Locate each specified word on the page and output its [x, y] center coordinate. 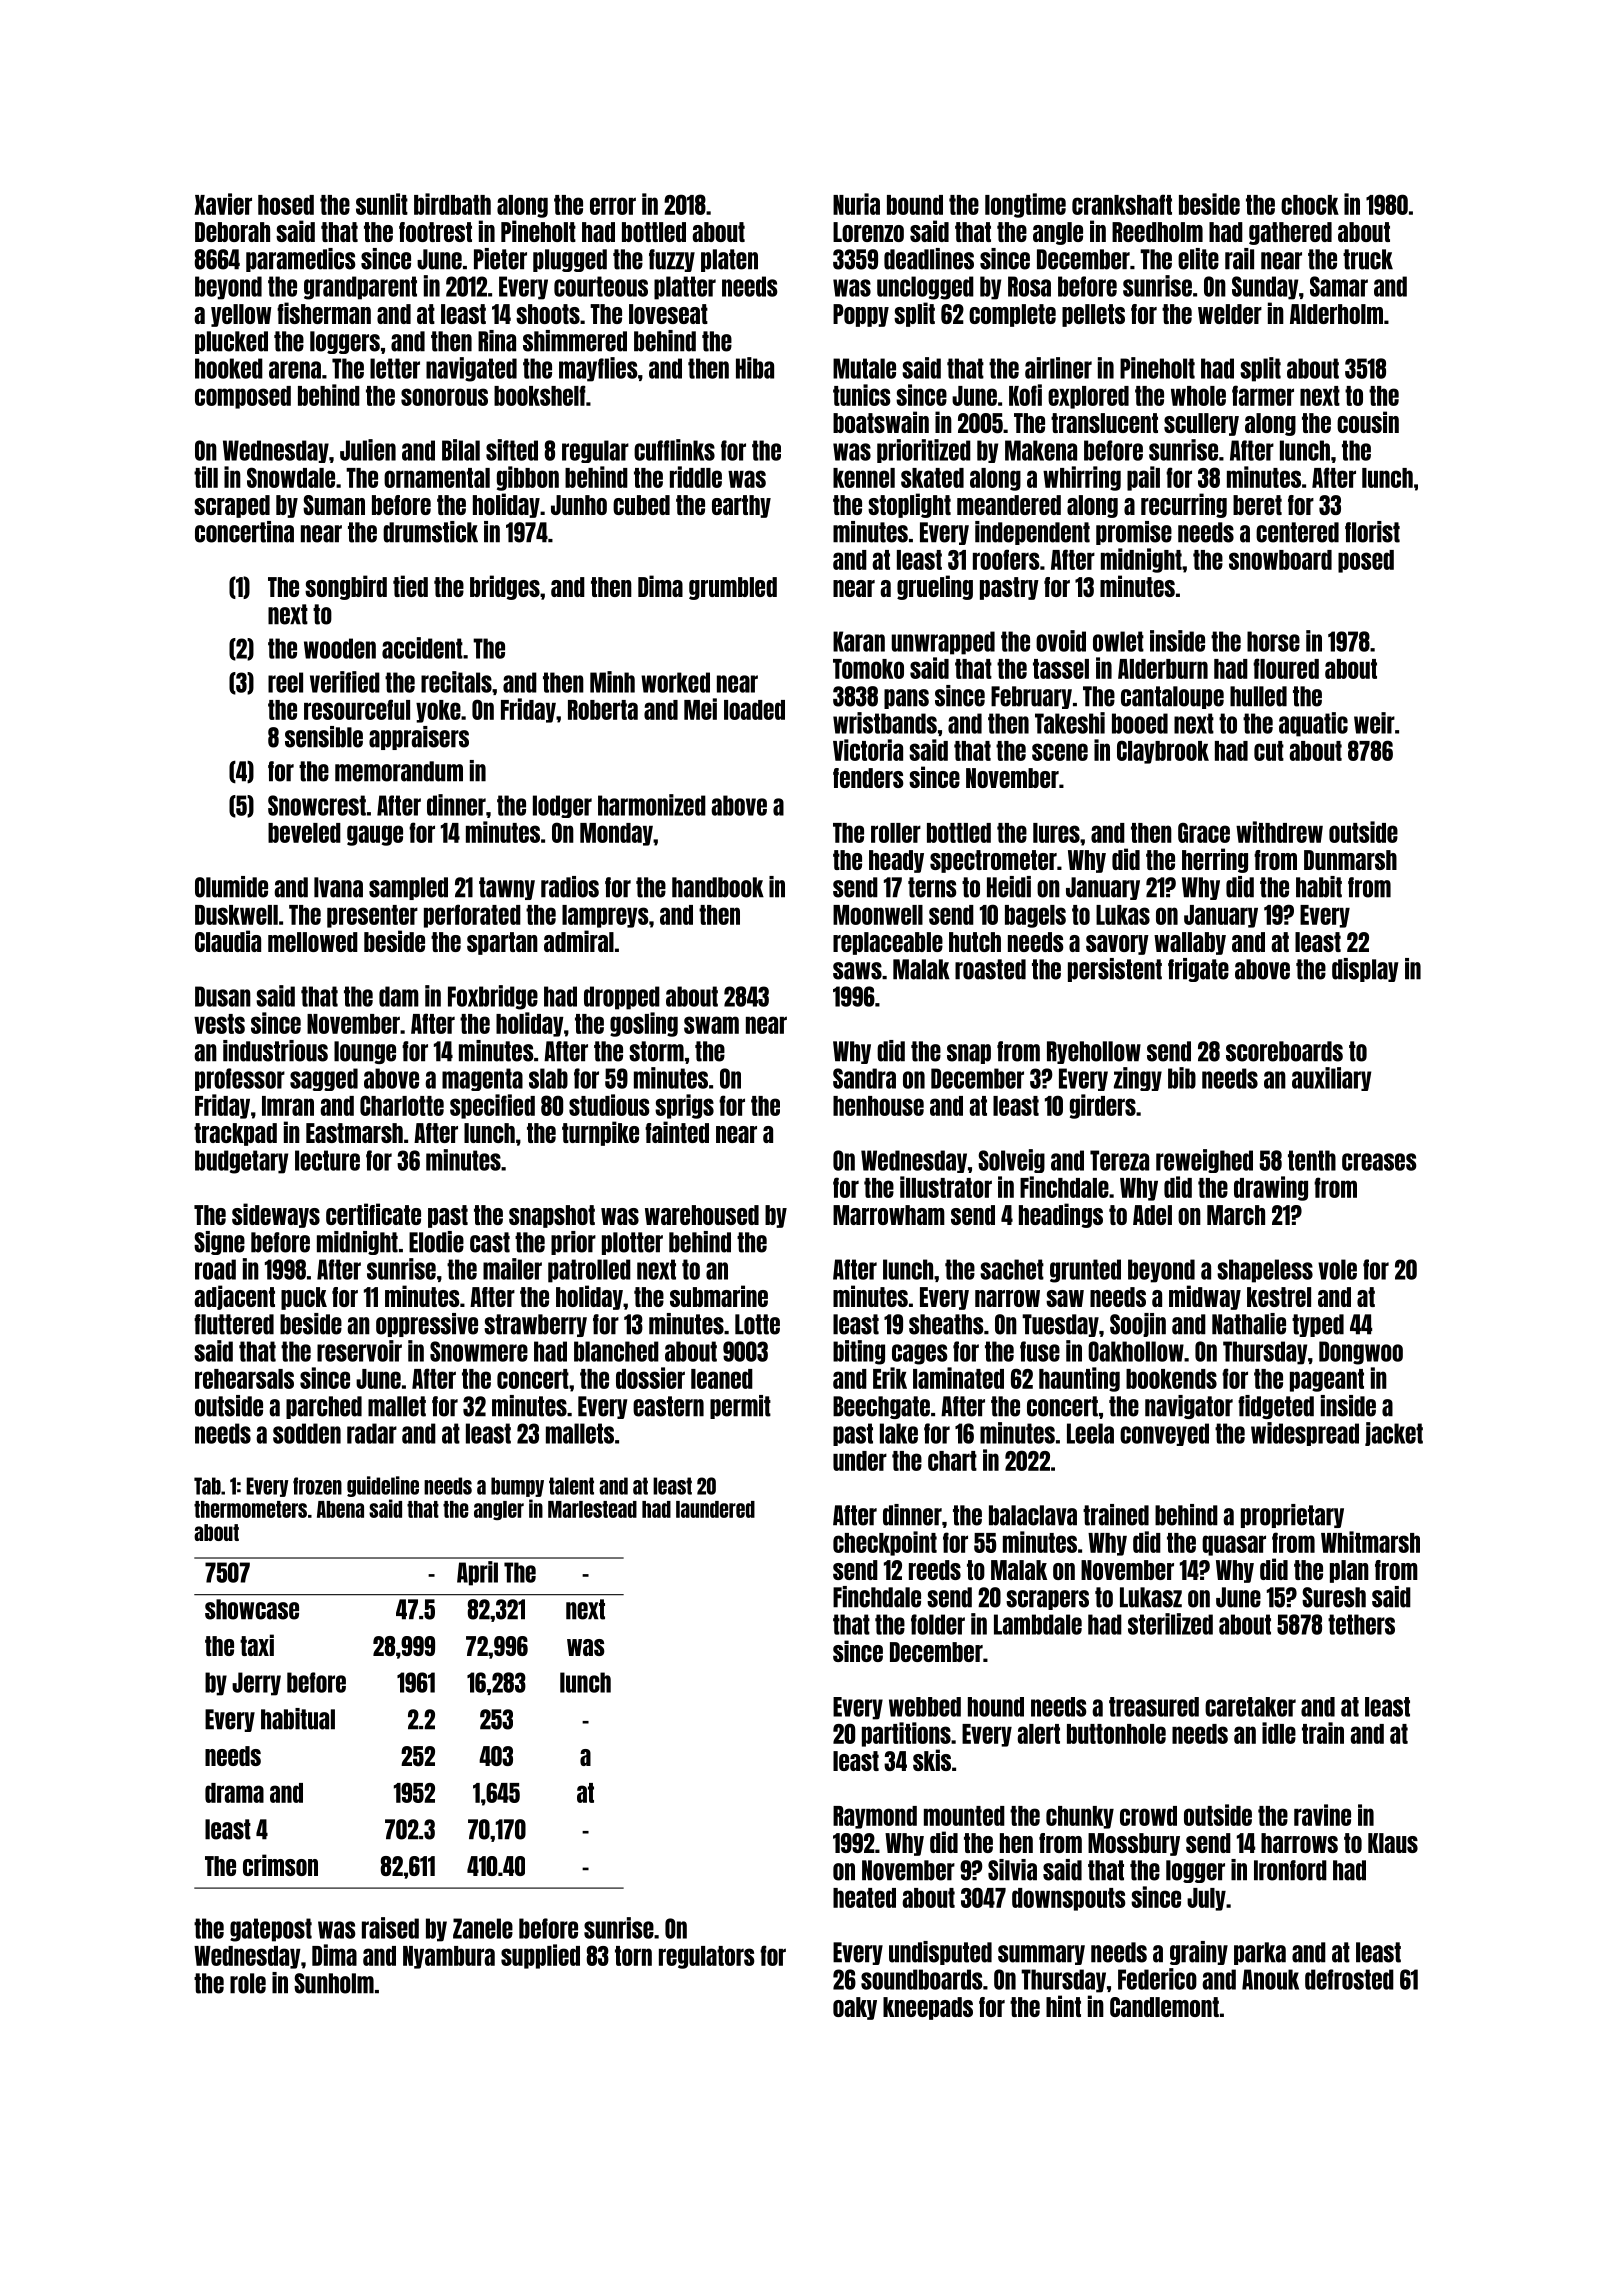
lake [899, 1433]
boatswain [881, 422]
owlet [1118, 641]
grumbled [733, 588]
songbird [346, 587]
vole [1337, 1269]
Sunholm [334, 1983]
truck [1368, 259]
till [206, 477]
